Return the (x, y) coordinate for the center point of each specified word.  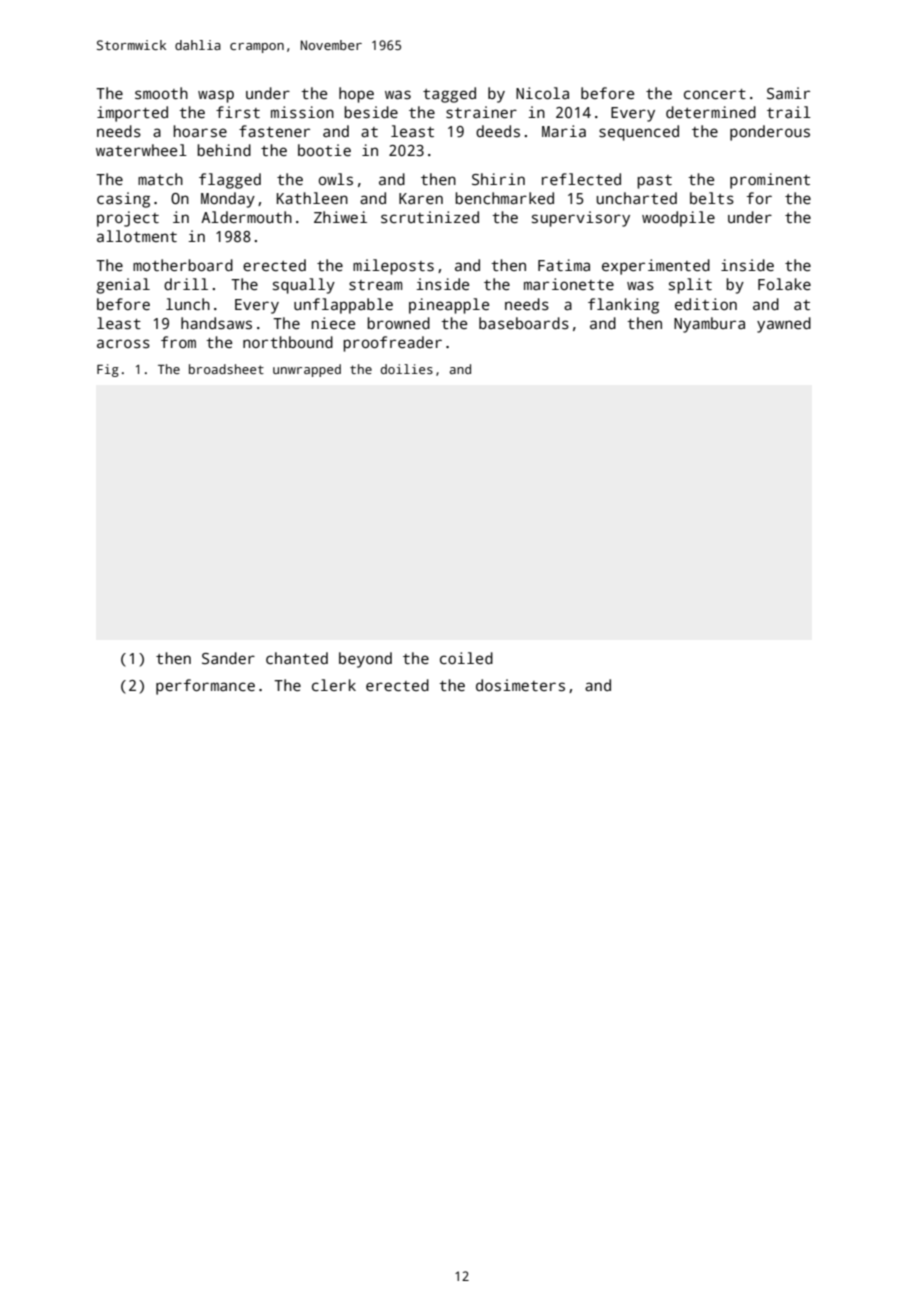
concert (715, 94)
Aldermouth (246, 217)
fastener (274, 131)
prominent (770, 181)
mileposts (393, 267)
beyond (365, 660)
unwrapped (307, 370)
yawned (784, 325)
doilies (407, 369)
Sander (228, 658)
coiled (466, 658)
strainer (481, 112)
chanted (297, 658)
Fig (108, 370)
